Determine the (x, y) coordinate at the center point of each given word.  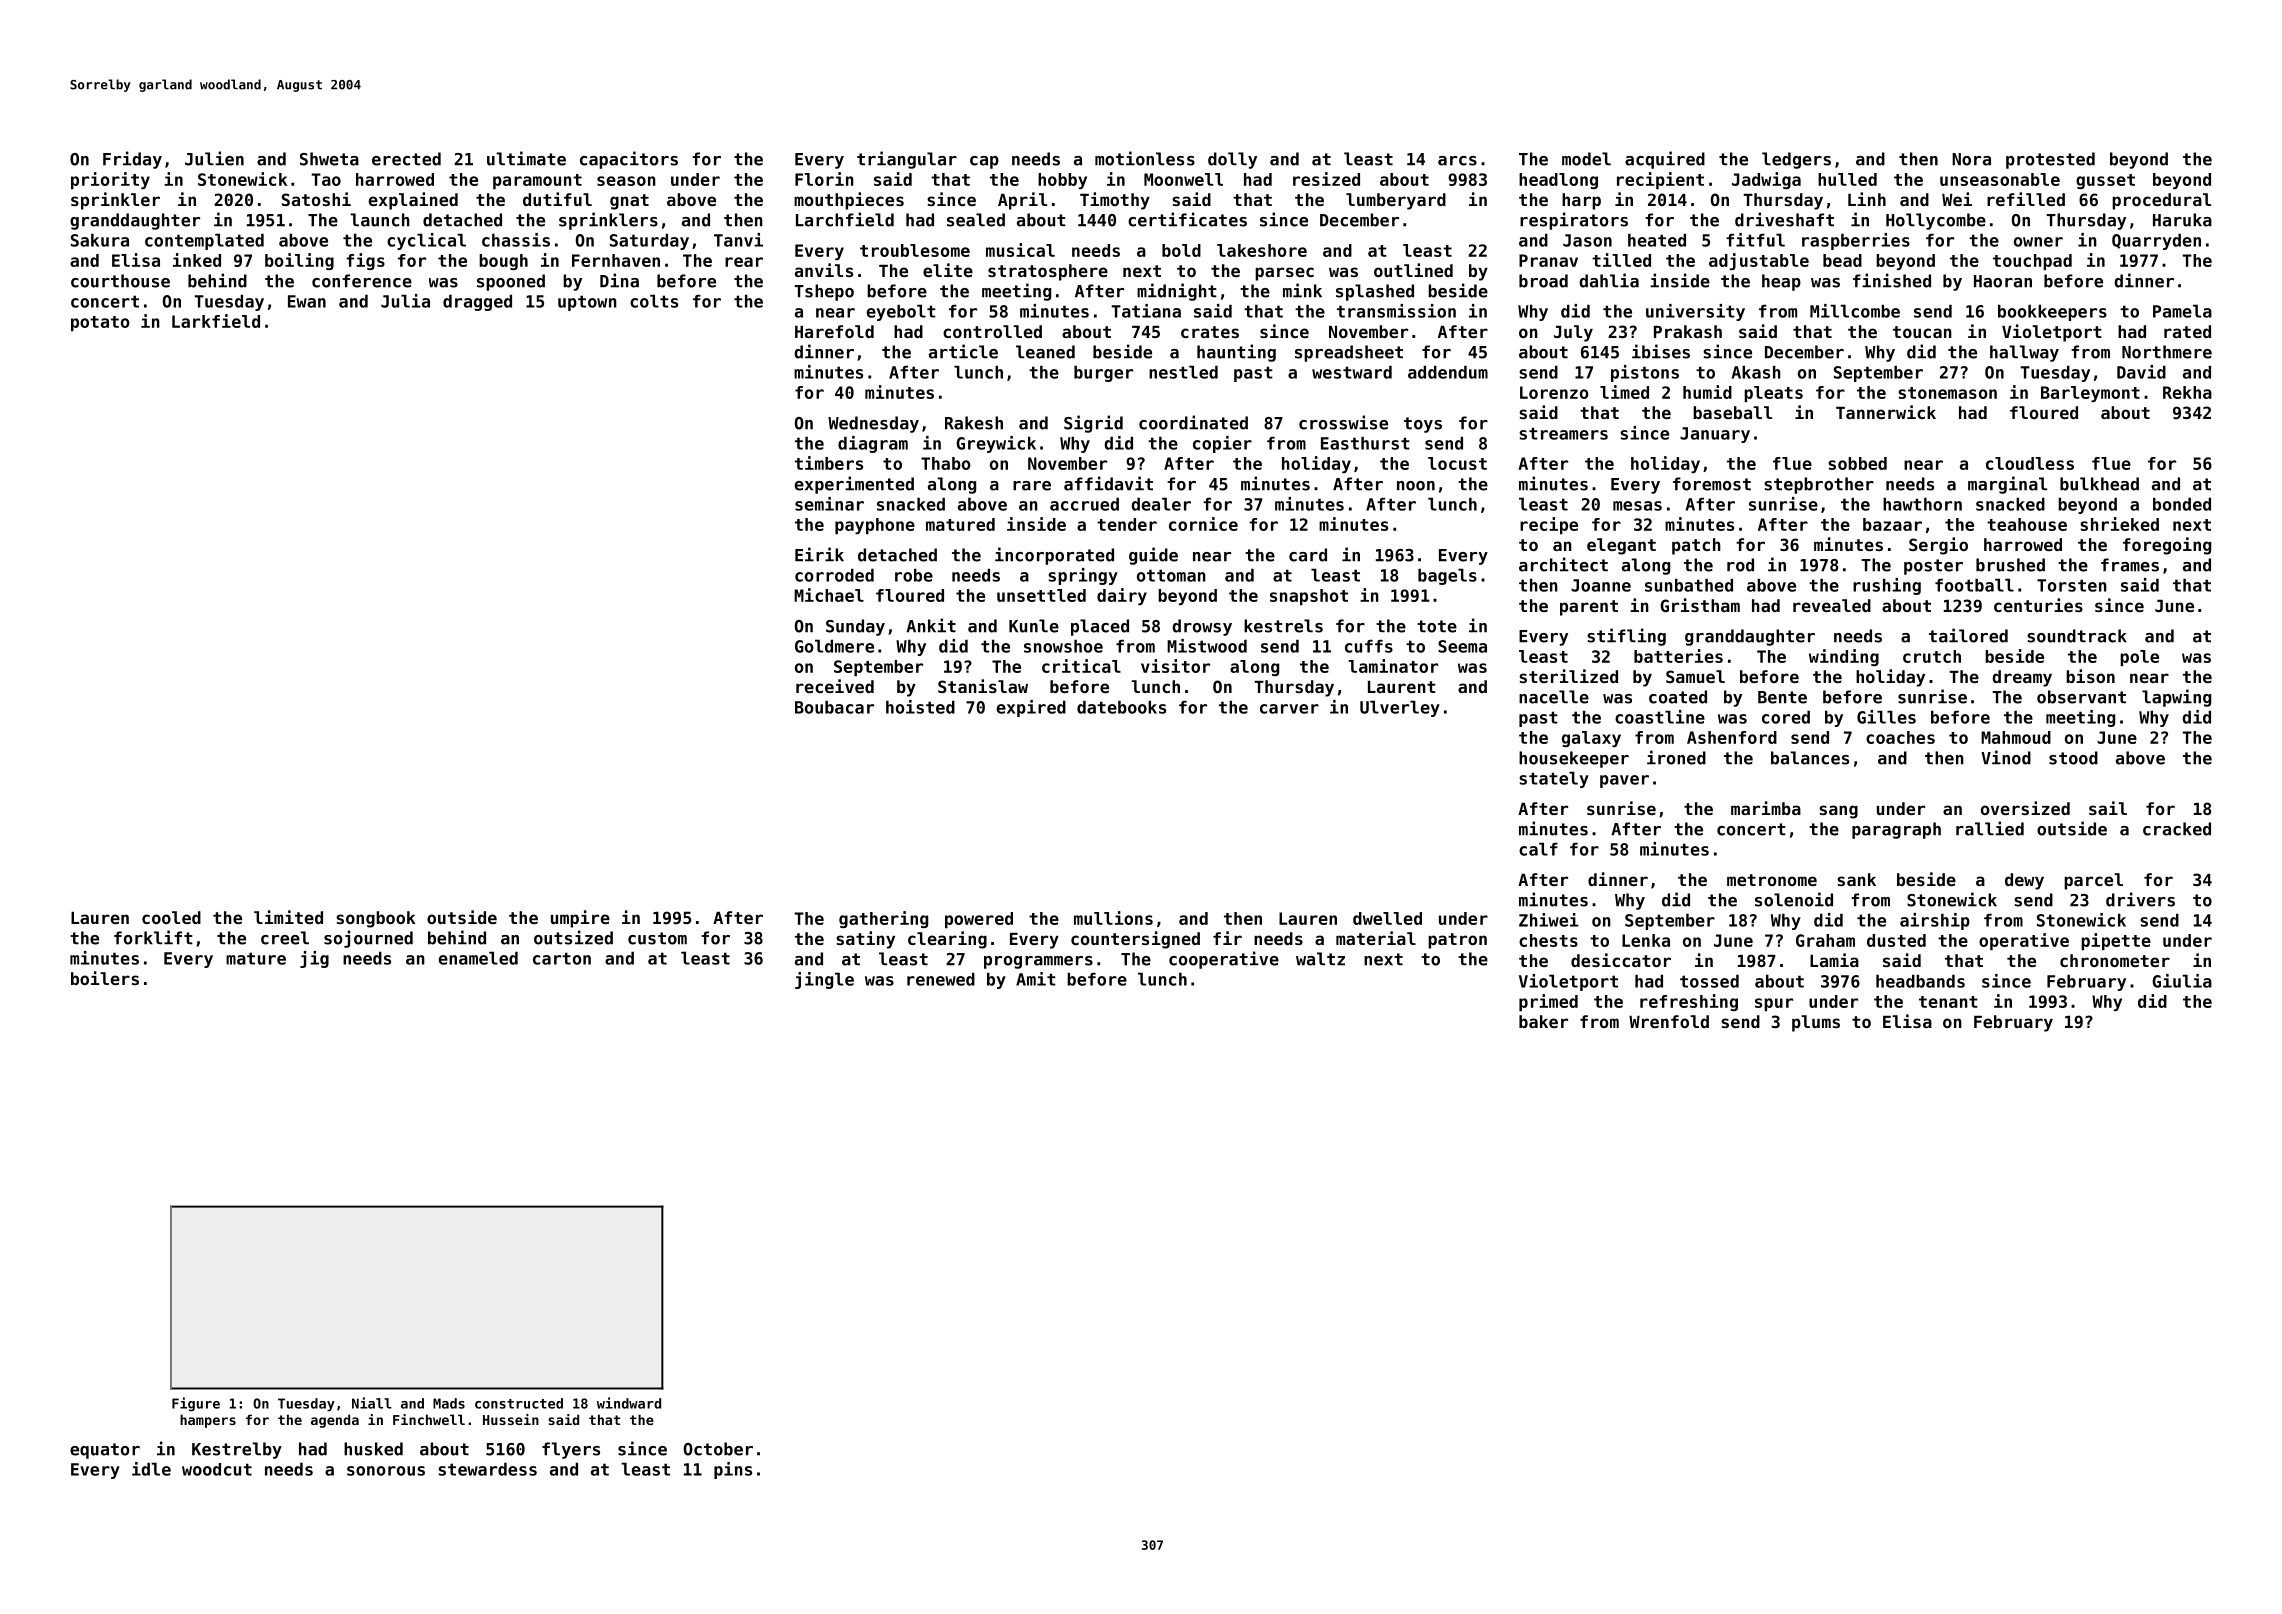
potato (100, 323)
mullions (1113, 918)
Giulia (2182, 981)
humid (1707, 392)
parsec (1284, 274)
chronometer (2115, 960)
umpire (580, 919)
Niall (372, 1403)
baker (1543, 1021)
